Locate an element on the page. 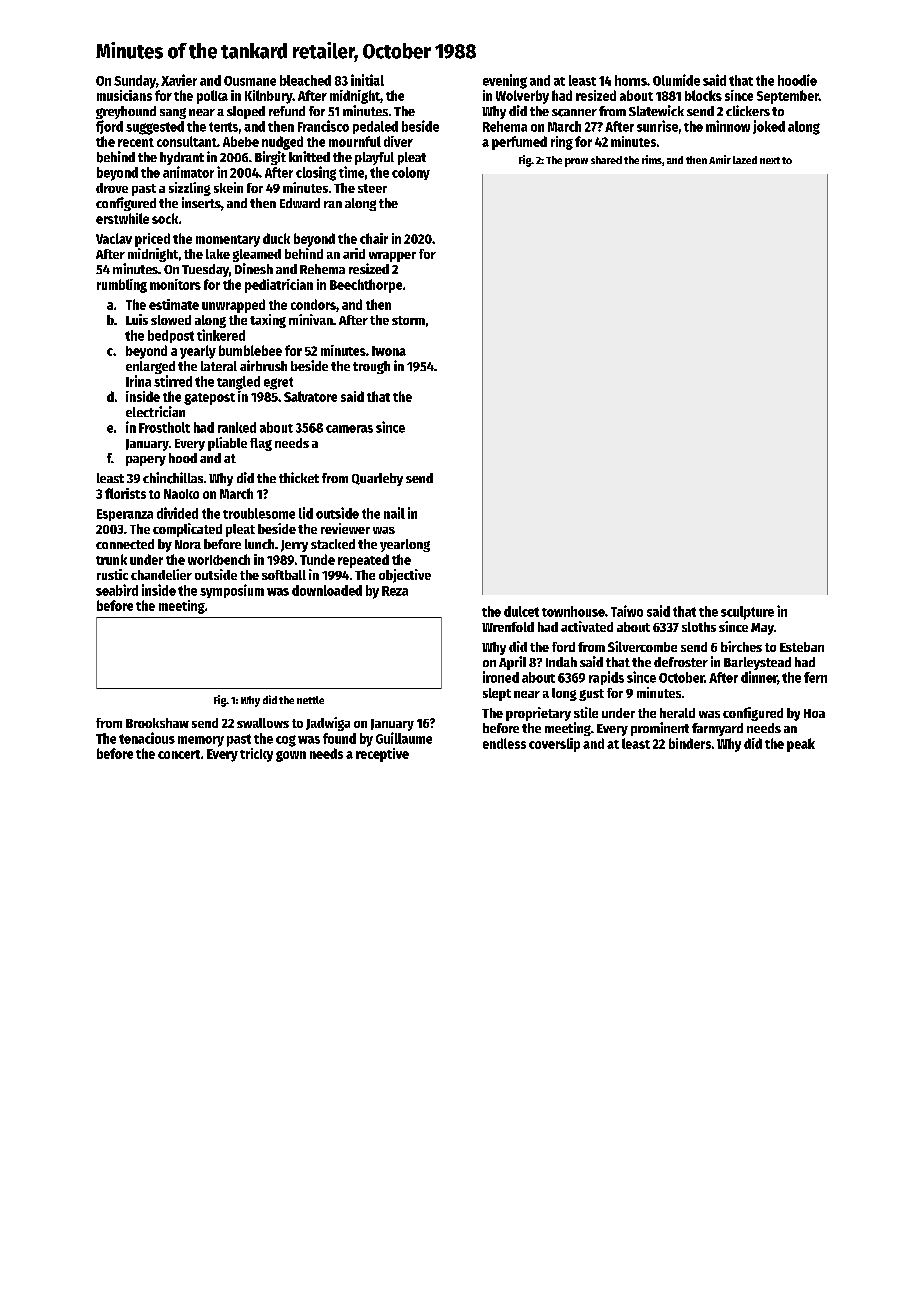 The image size is (924, 1308). duck is located at coordinates (276, 238).
